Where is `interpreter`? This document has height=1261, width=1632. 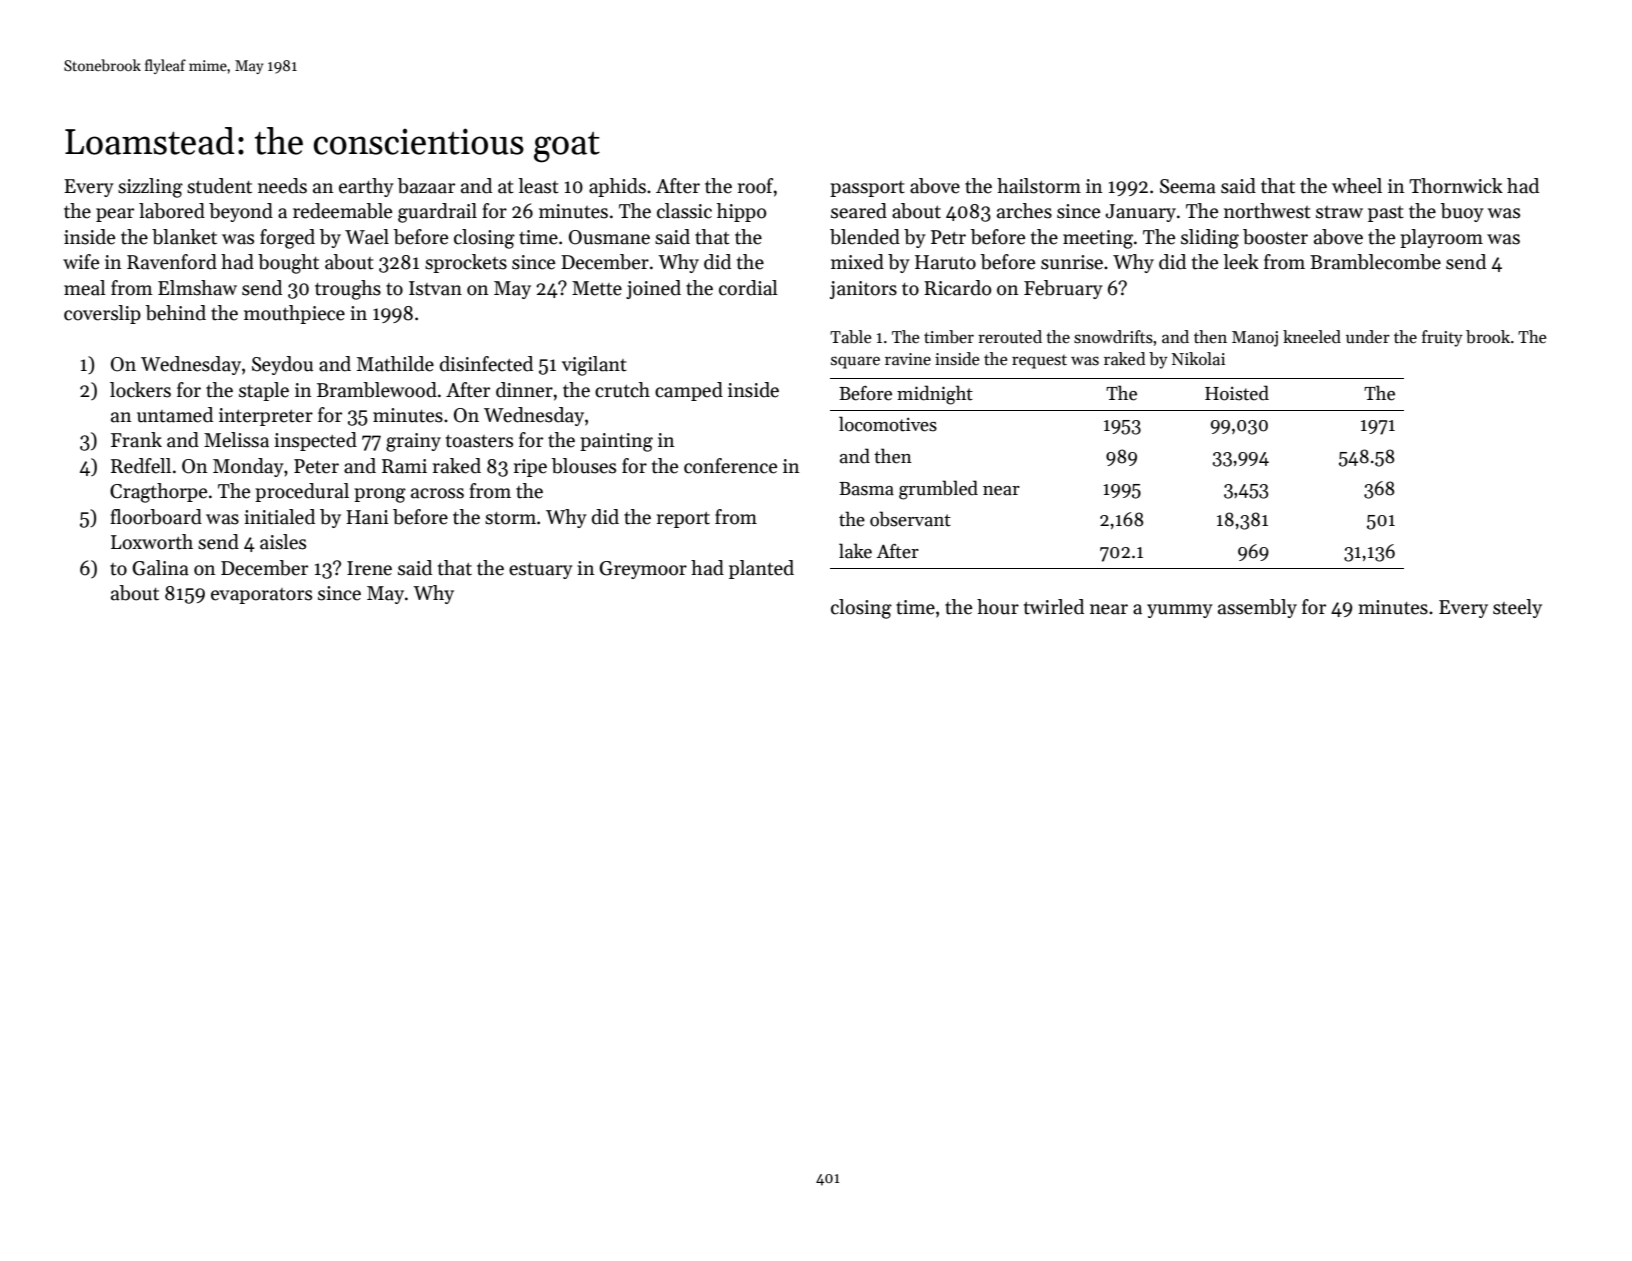 interpreter is located at coordinates (266, 417).
